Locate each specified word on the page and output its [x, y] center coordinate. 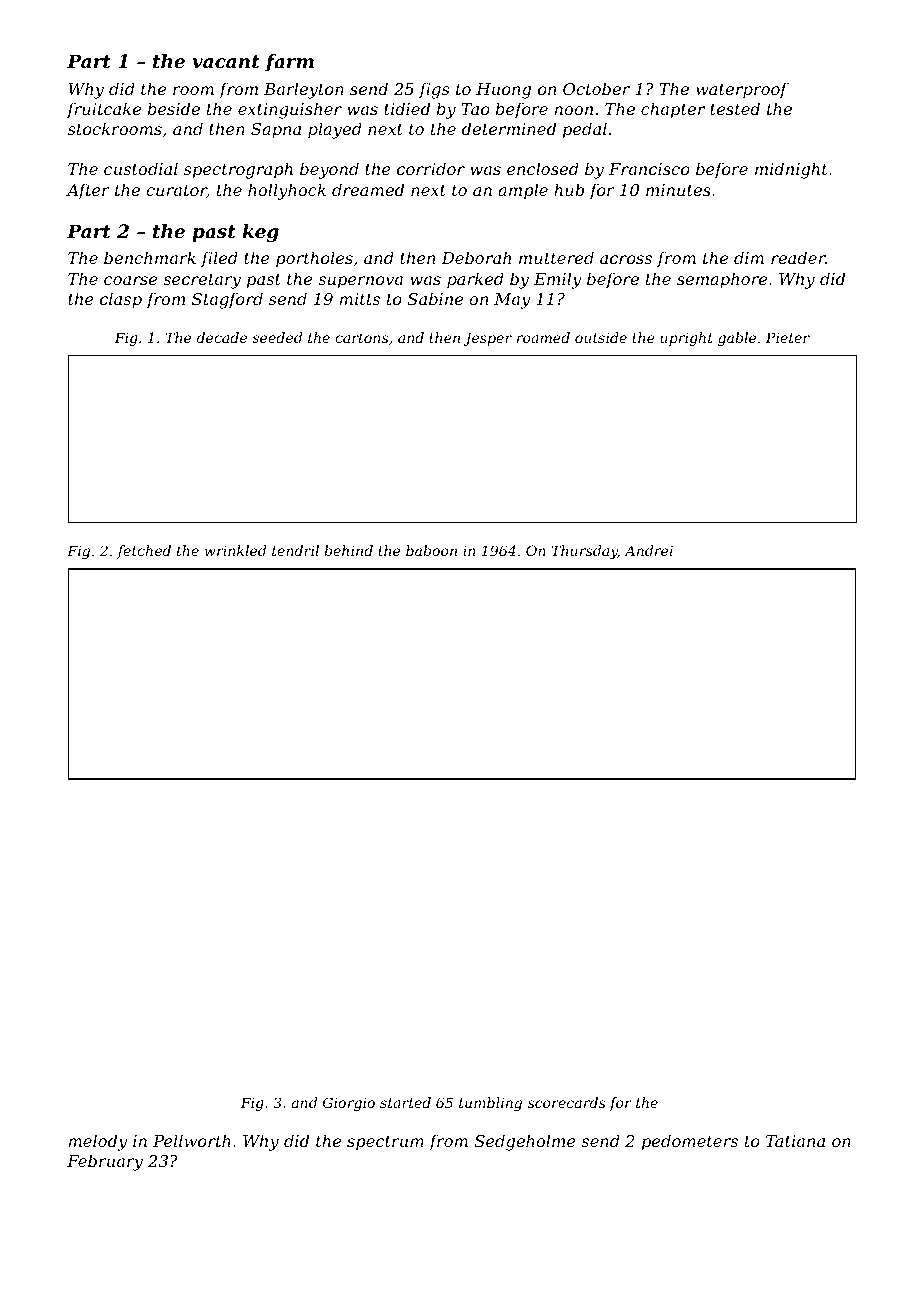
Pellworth [192, 1140]
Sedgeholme [525, 1142]
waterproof [742, 90]
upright [687, 339]
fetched [144, 552]
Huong [503, 91]
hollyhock [287, 191]
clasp [121, 300]
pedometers [690, 1142]
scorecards [566, 1102]
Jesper [487, 339]
